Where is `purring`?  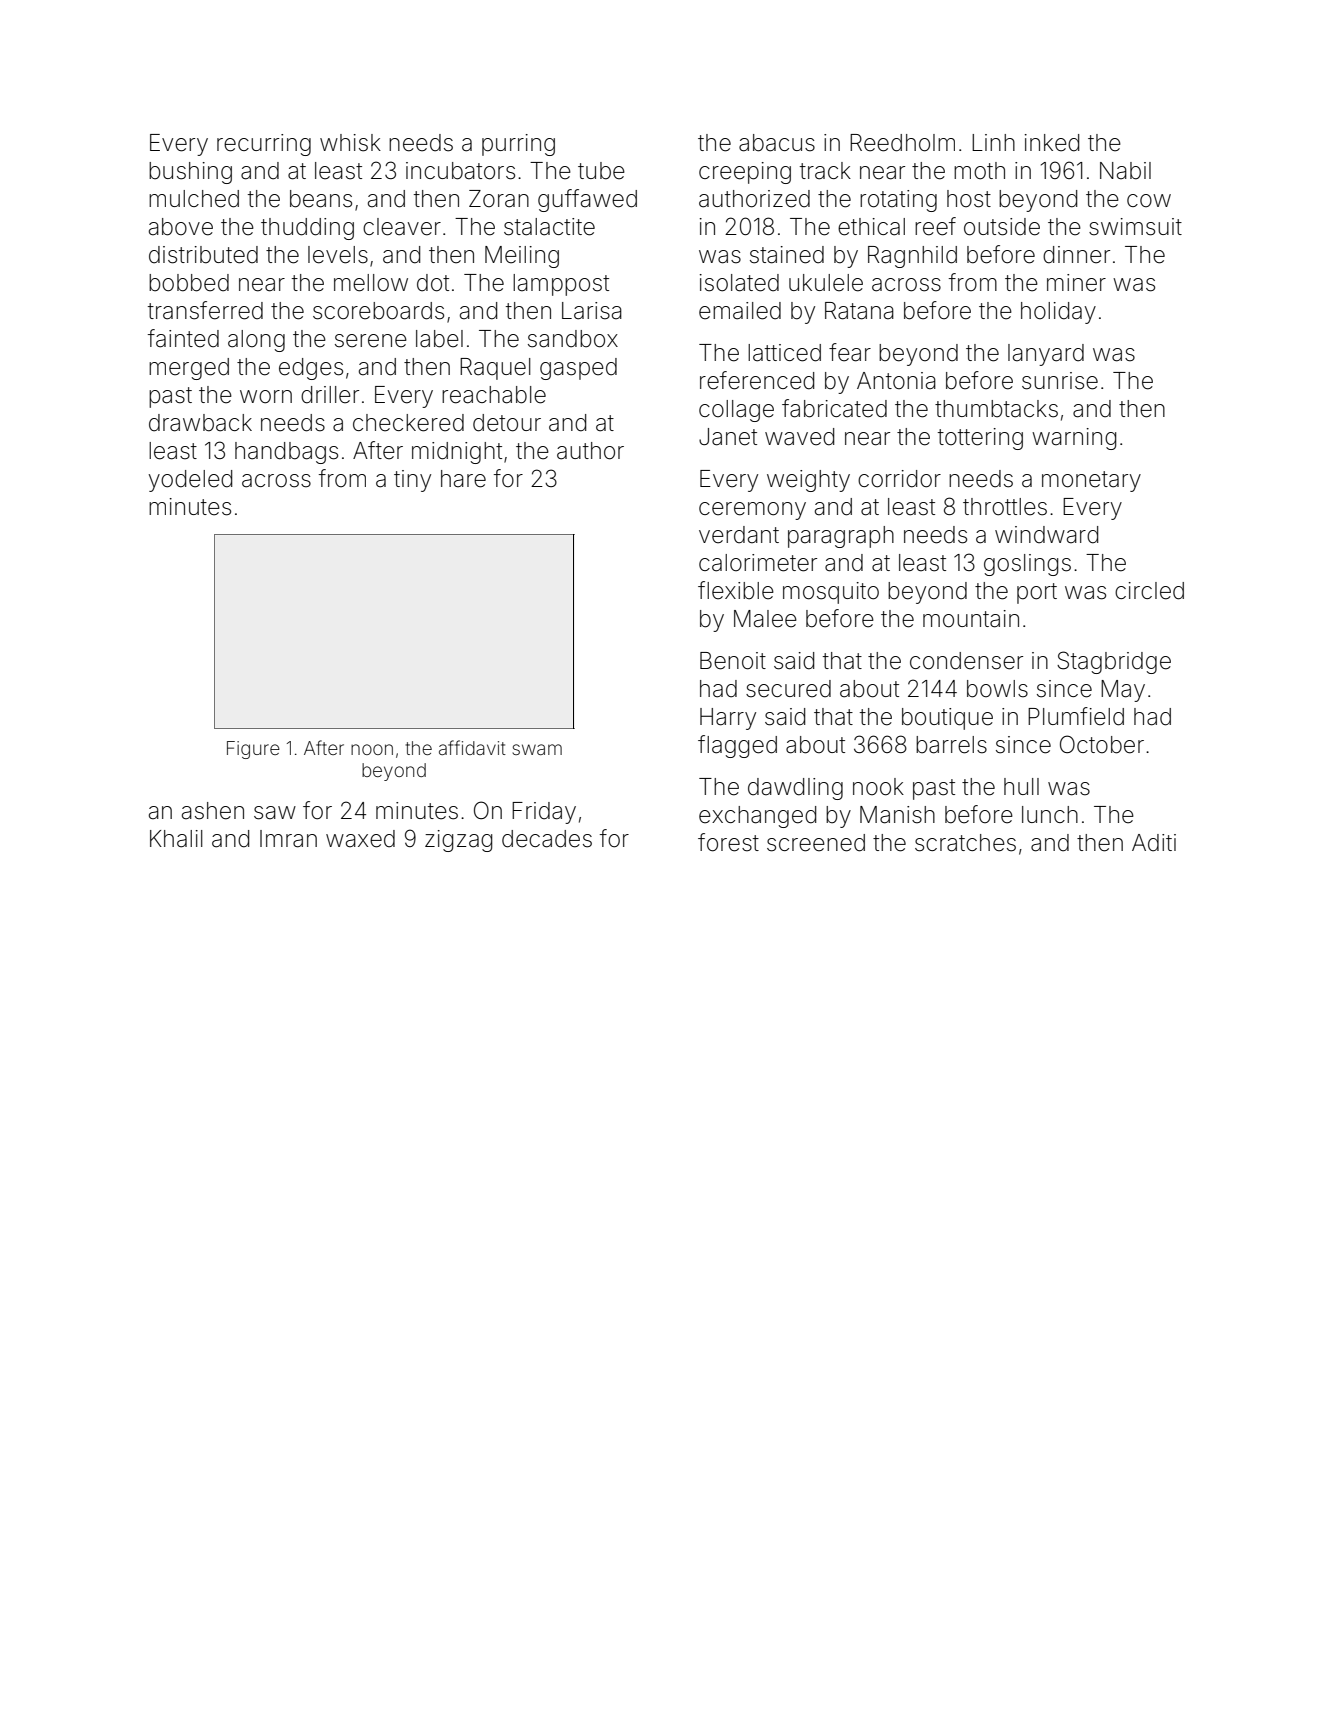
purring is located at coordinates (518, 145).
